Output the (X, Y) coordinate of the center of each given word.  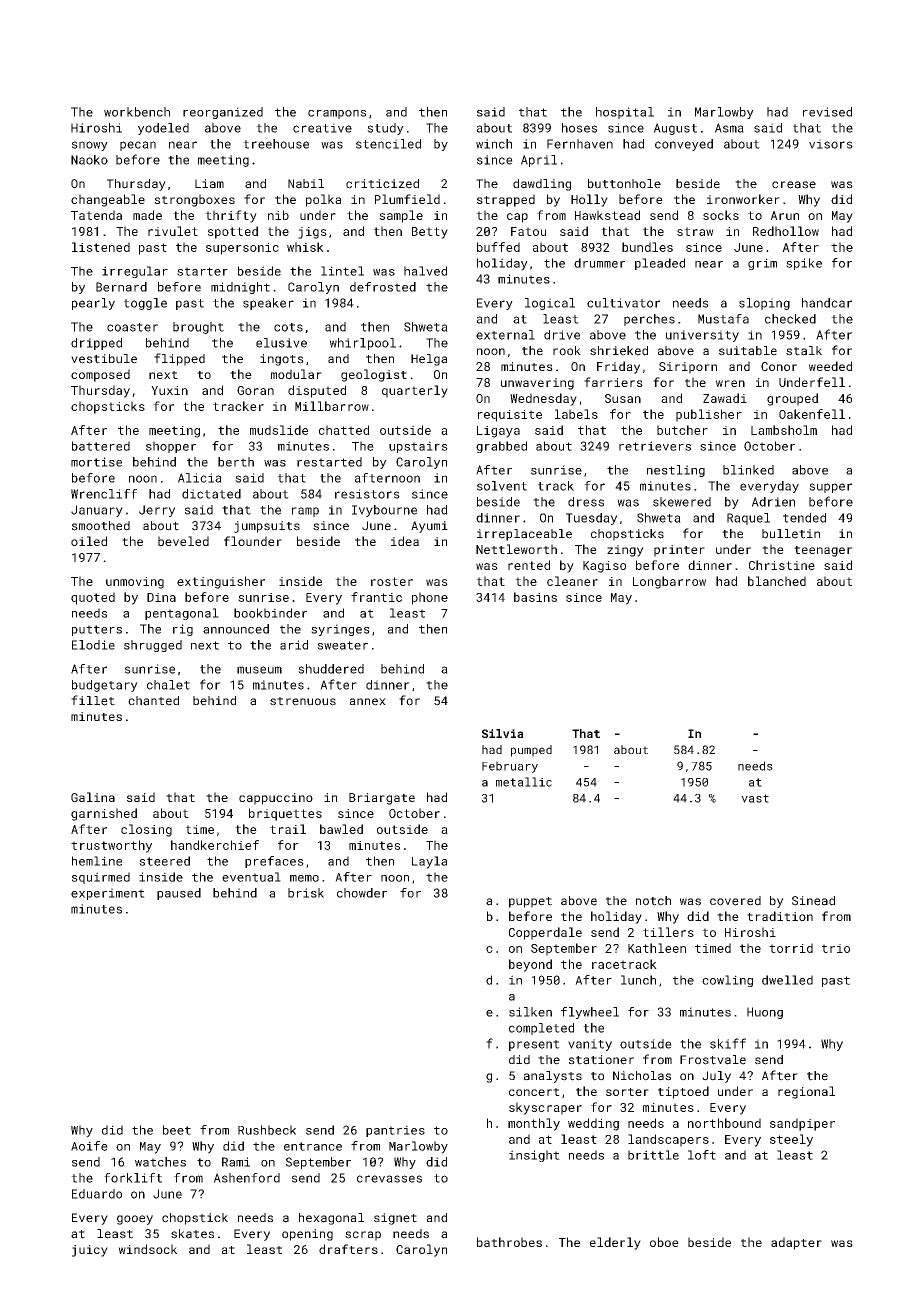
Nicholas (642, 1076)
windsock (147, 1249)
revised (827, 112)
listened (101, 247)
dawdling (542, 185)
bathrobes (509, 1242)
